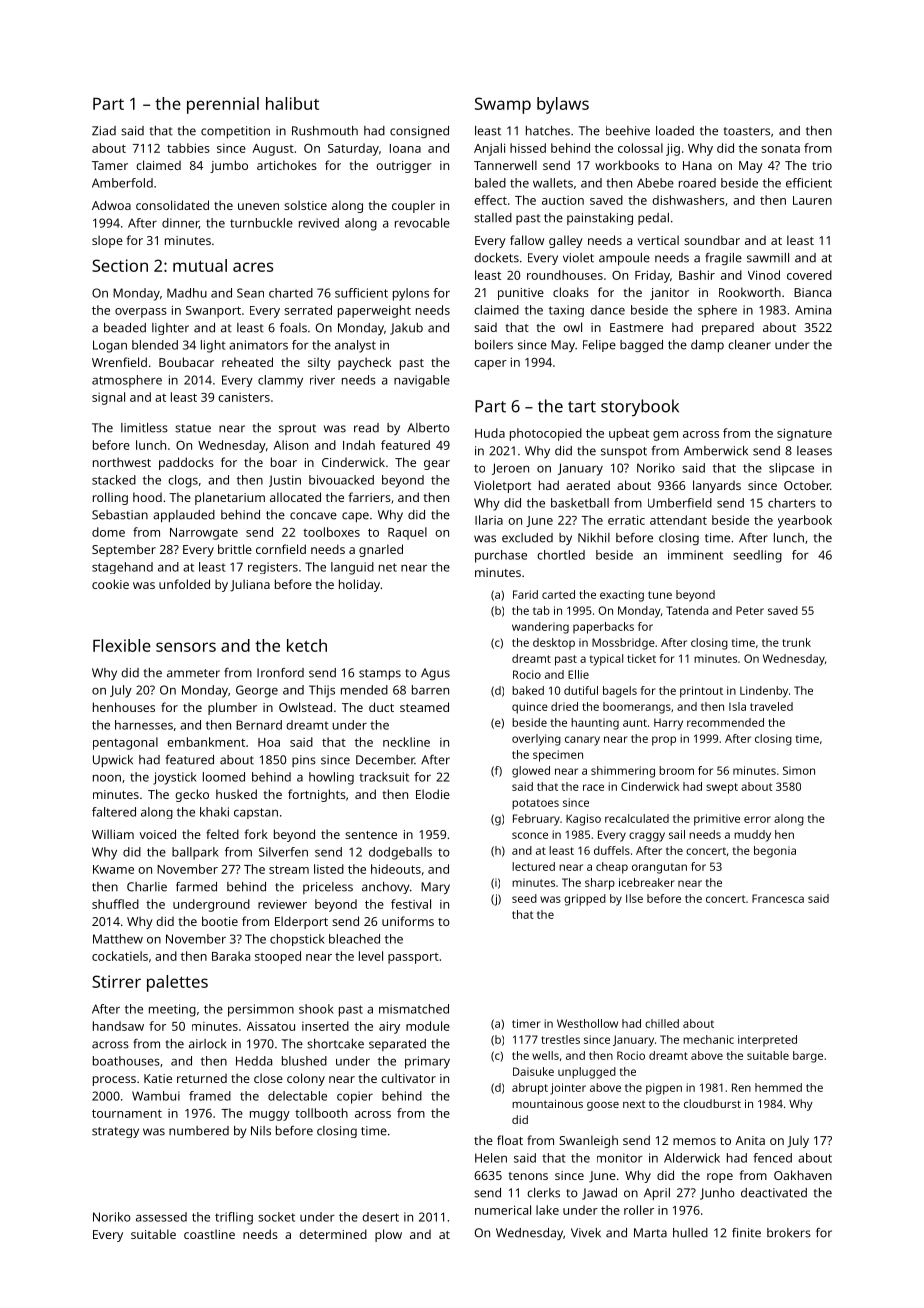 Image resolution: width=924 pixels, height=1308 pixels. Describe the element at coordinates (183, 481) in the image. I see `clogs` at that location.
